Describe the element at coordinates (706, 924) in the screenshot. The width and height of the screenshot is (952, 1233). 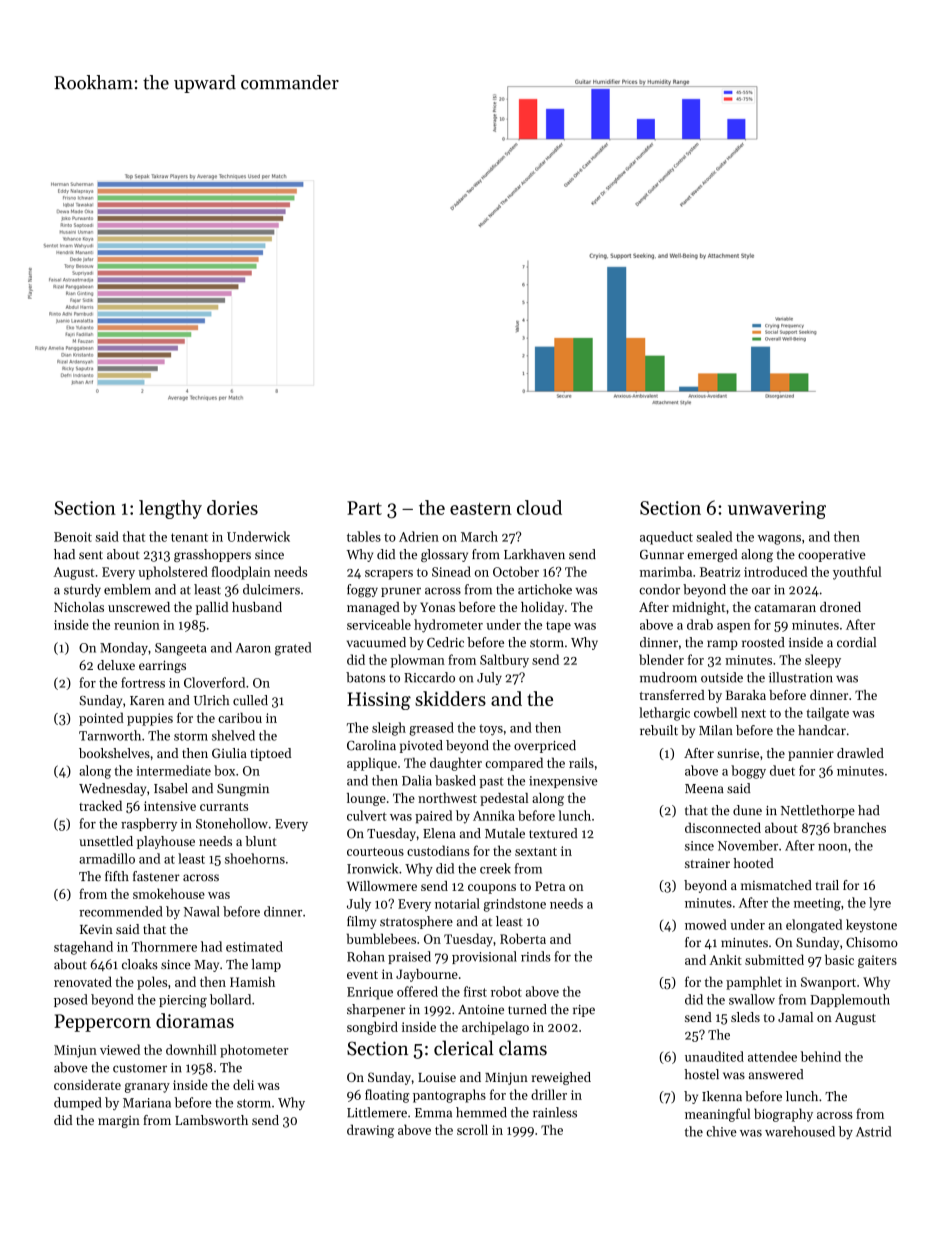
I see `mowed` at that location.
